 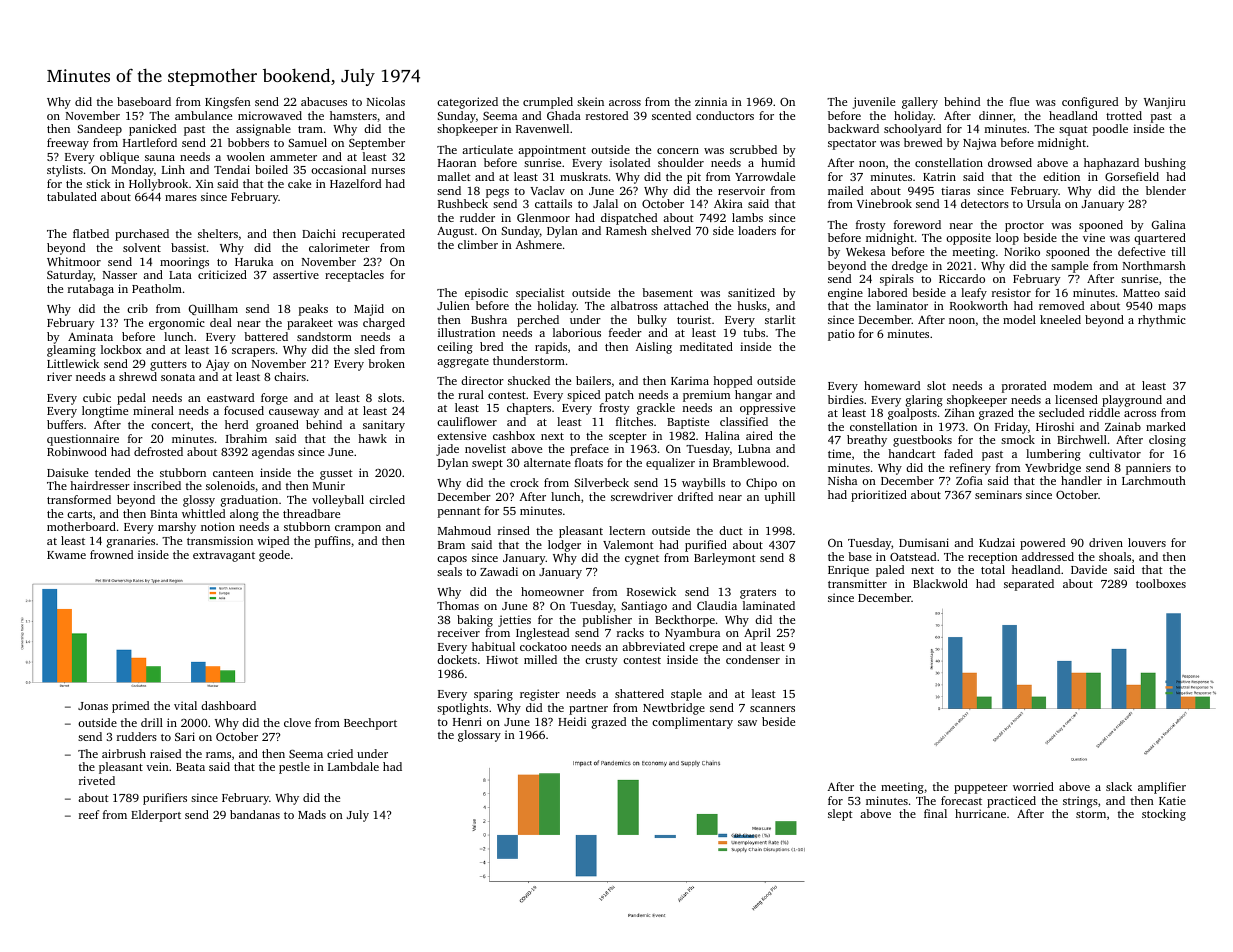 What do you see at coordinates (312, 814) in the screenshot?
I see `Mads` at bounding box center [312, 814].
